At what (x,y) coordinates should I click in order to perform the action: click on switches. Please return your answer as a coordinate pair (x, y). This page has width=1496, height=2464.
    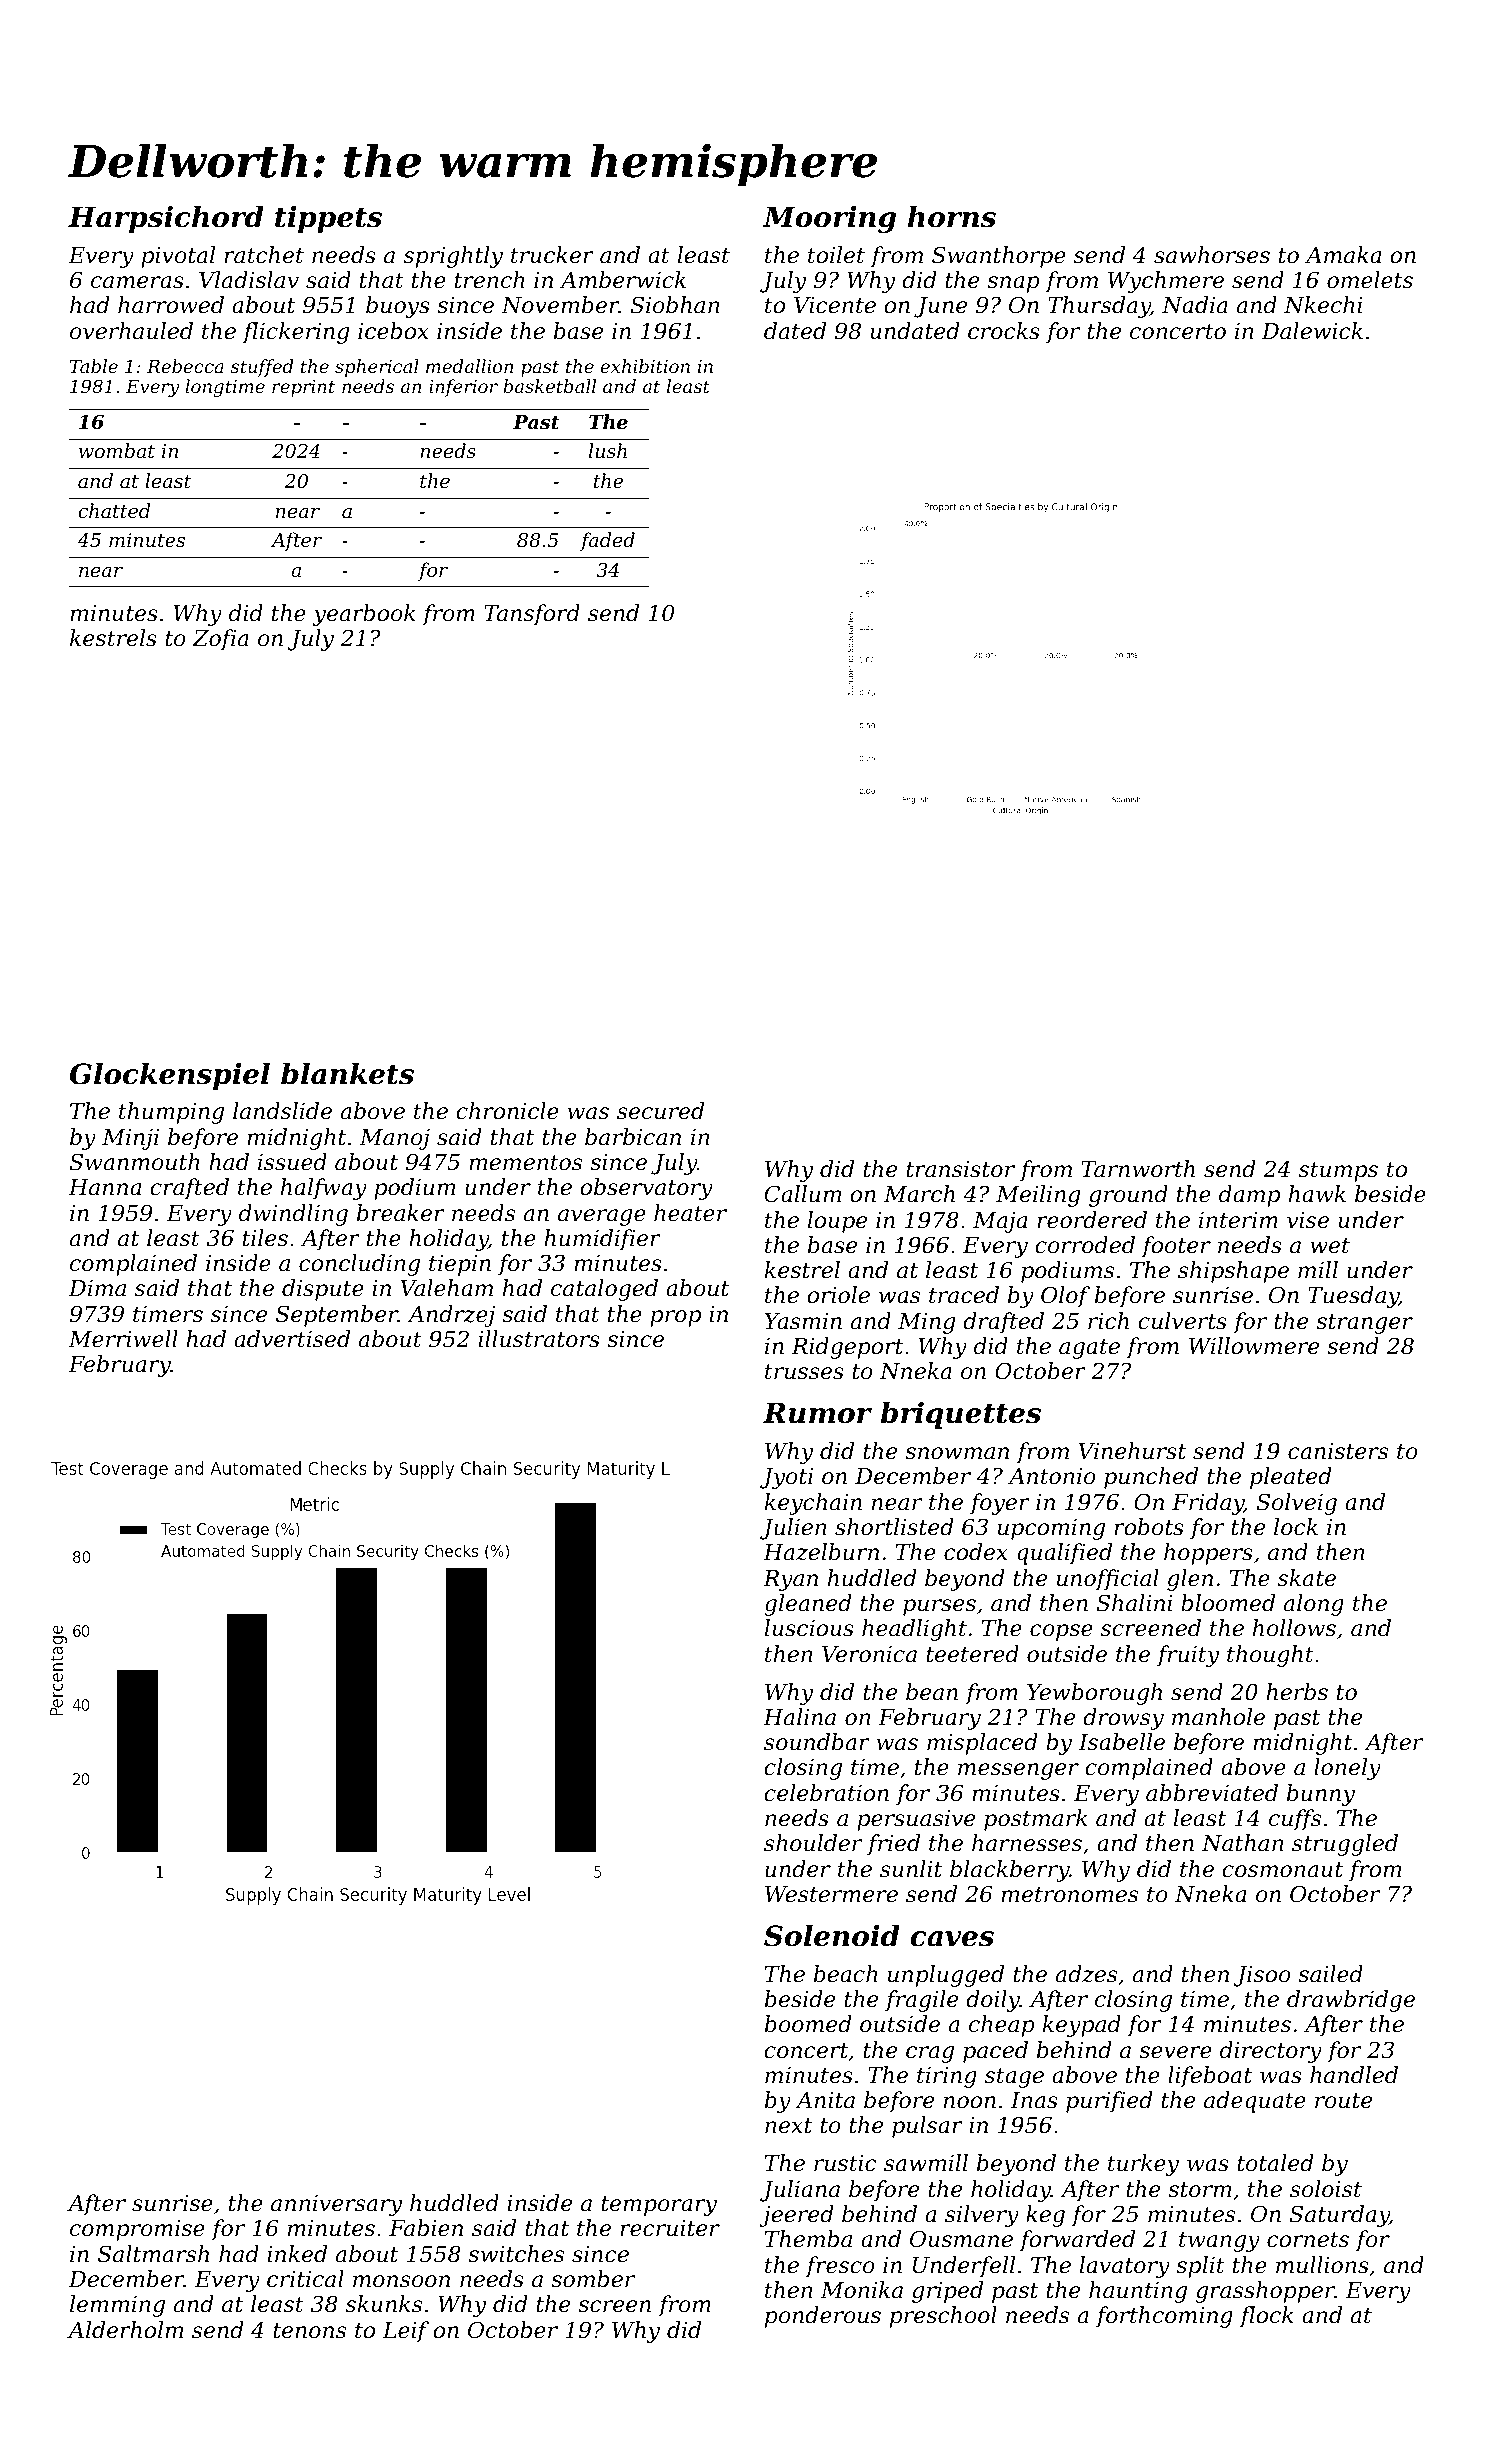
    Looking at the image, I should click on (516, 2254).
